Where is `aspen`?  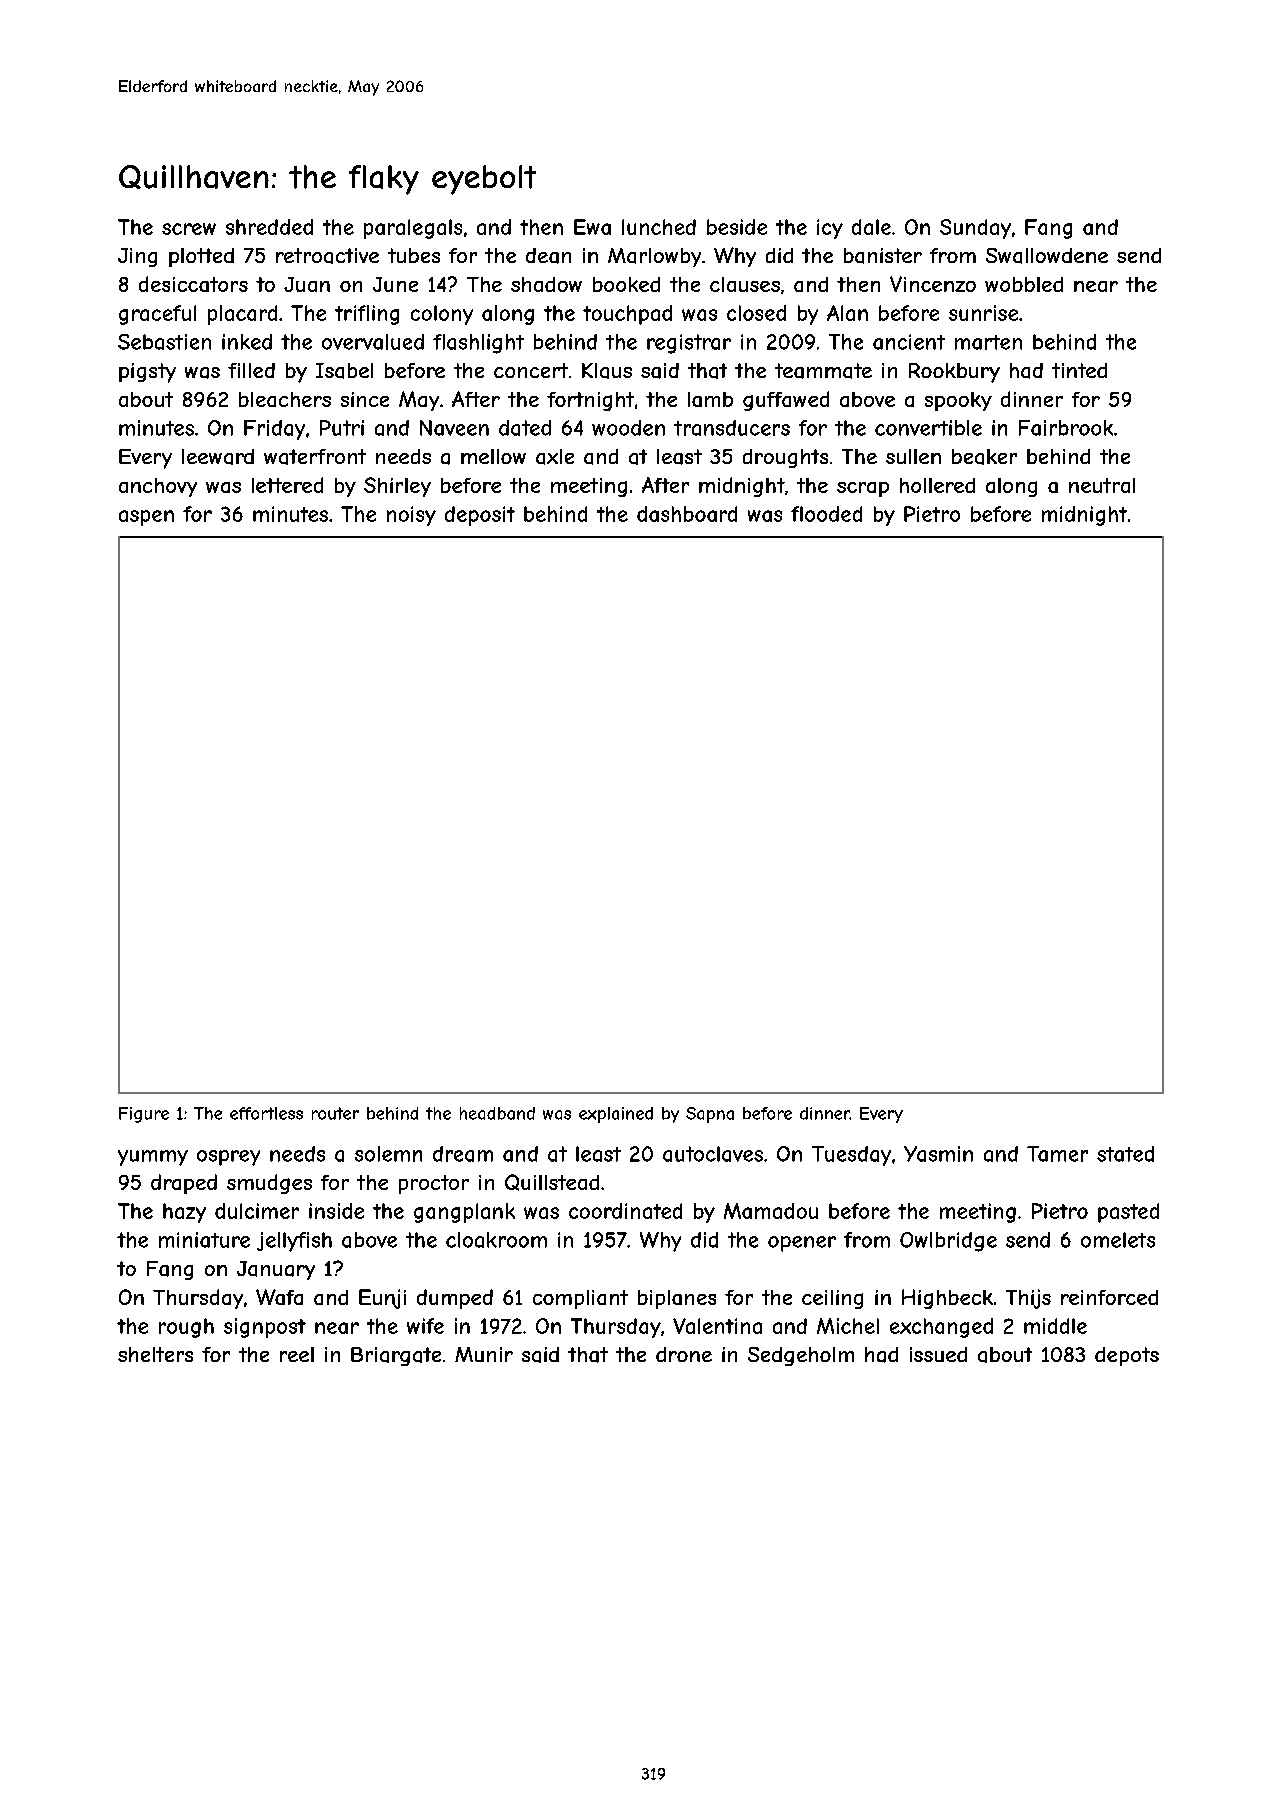
aspen is located at coordinates (146, 518).
